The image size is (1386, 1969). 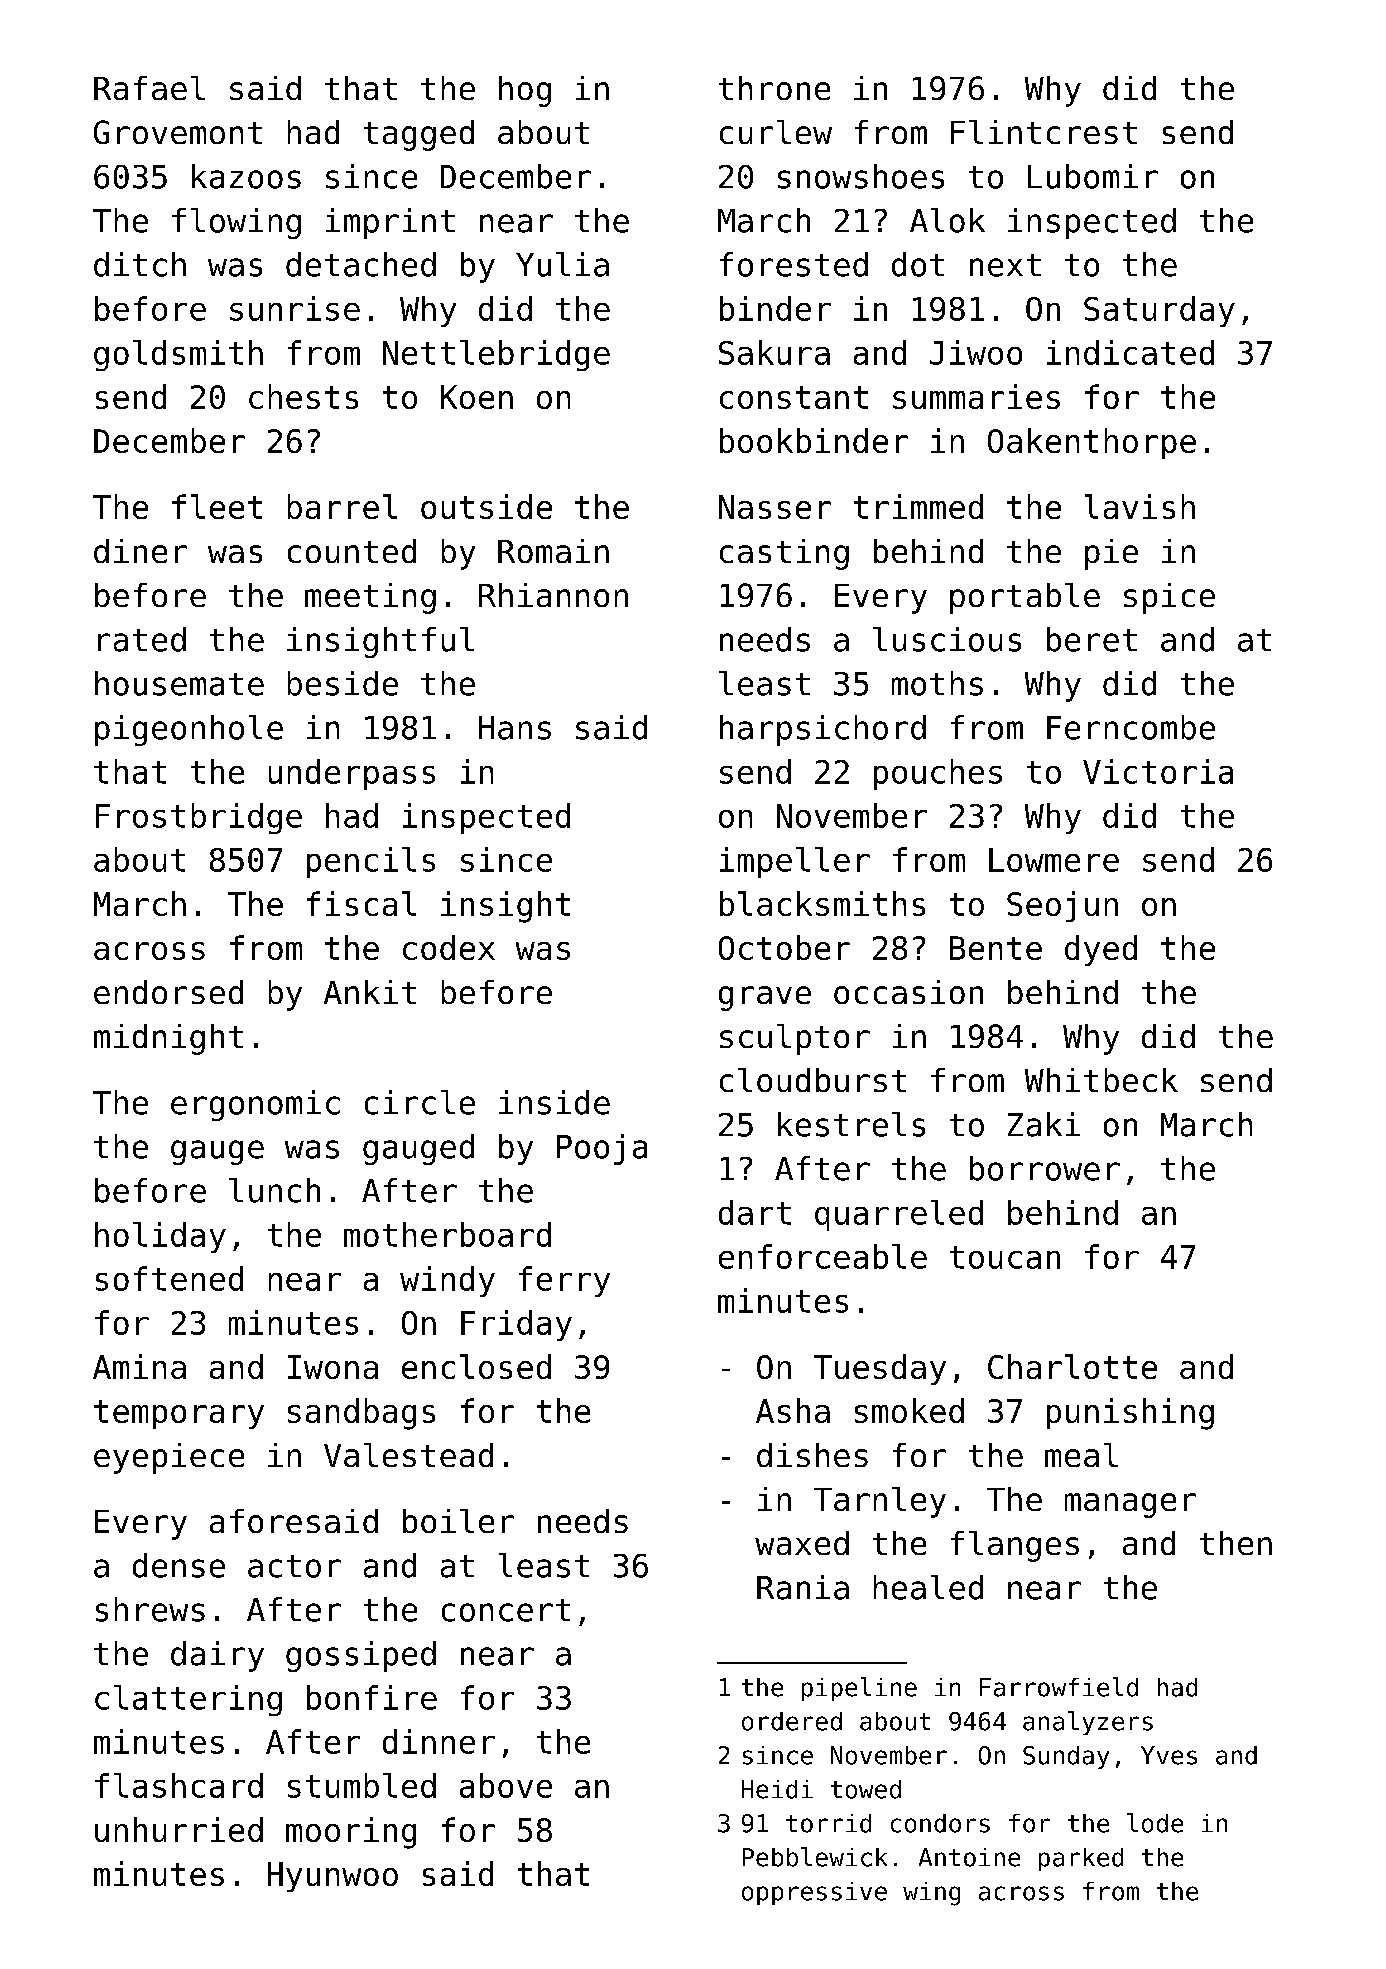 I want to click on clattering, so click(x=188, y=1700).
